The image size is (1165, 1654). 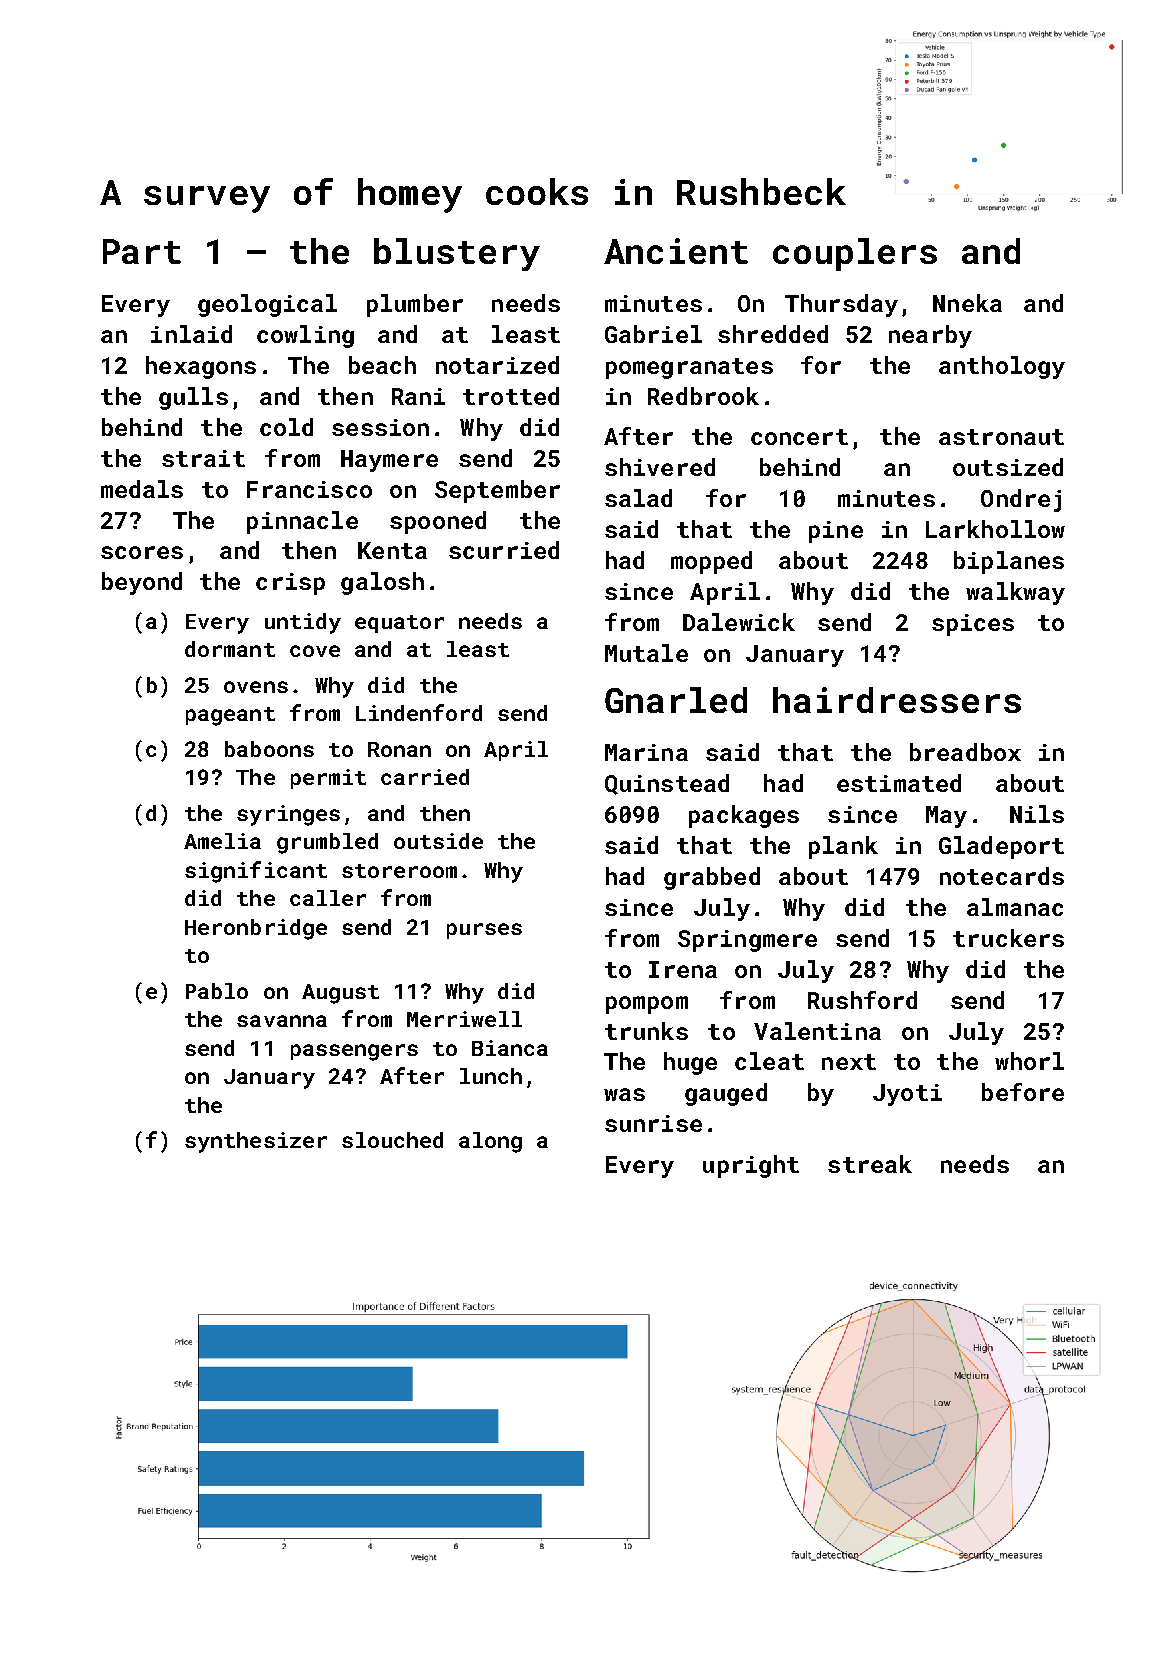 What do you see at coordinates (217, 991) in the screenshot?
I see `Pablo` at bounding box center [217, 991].
